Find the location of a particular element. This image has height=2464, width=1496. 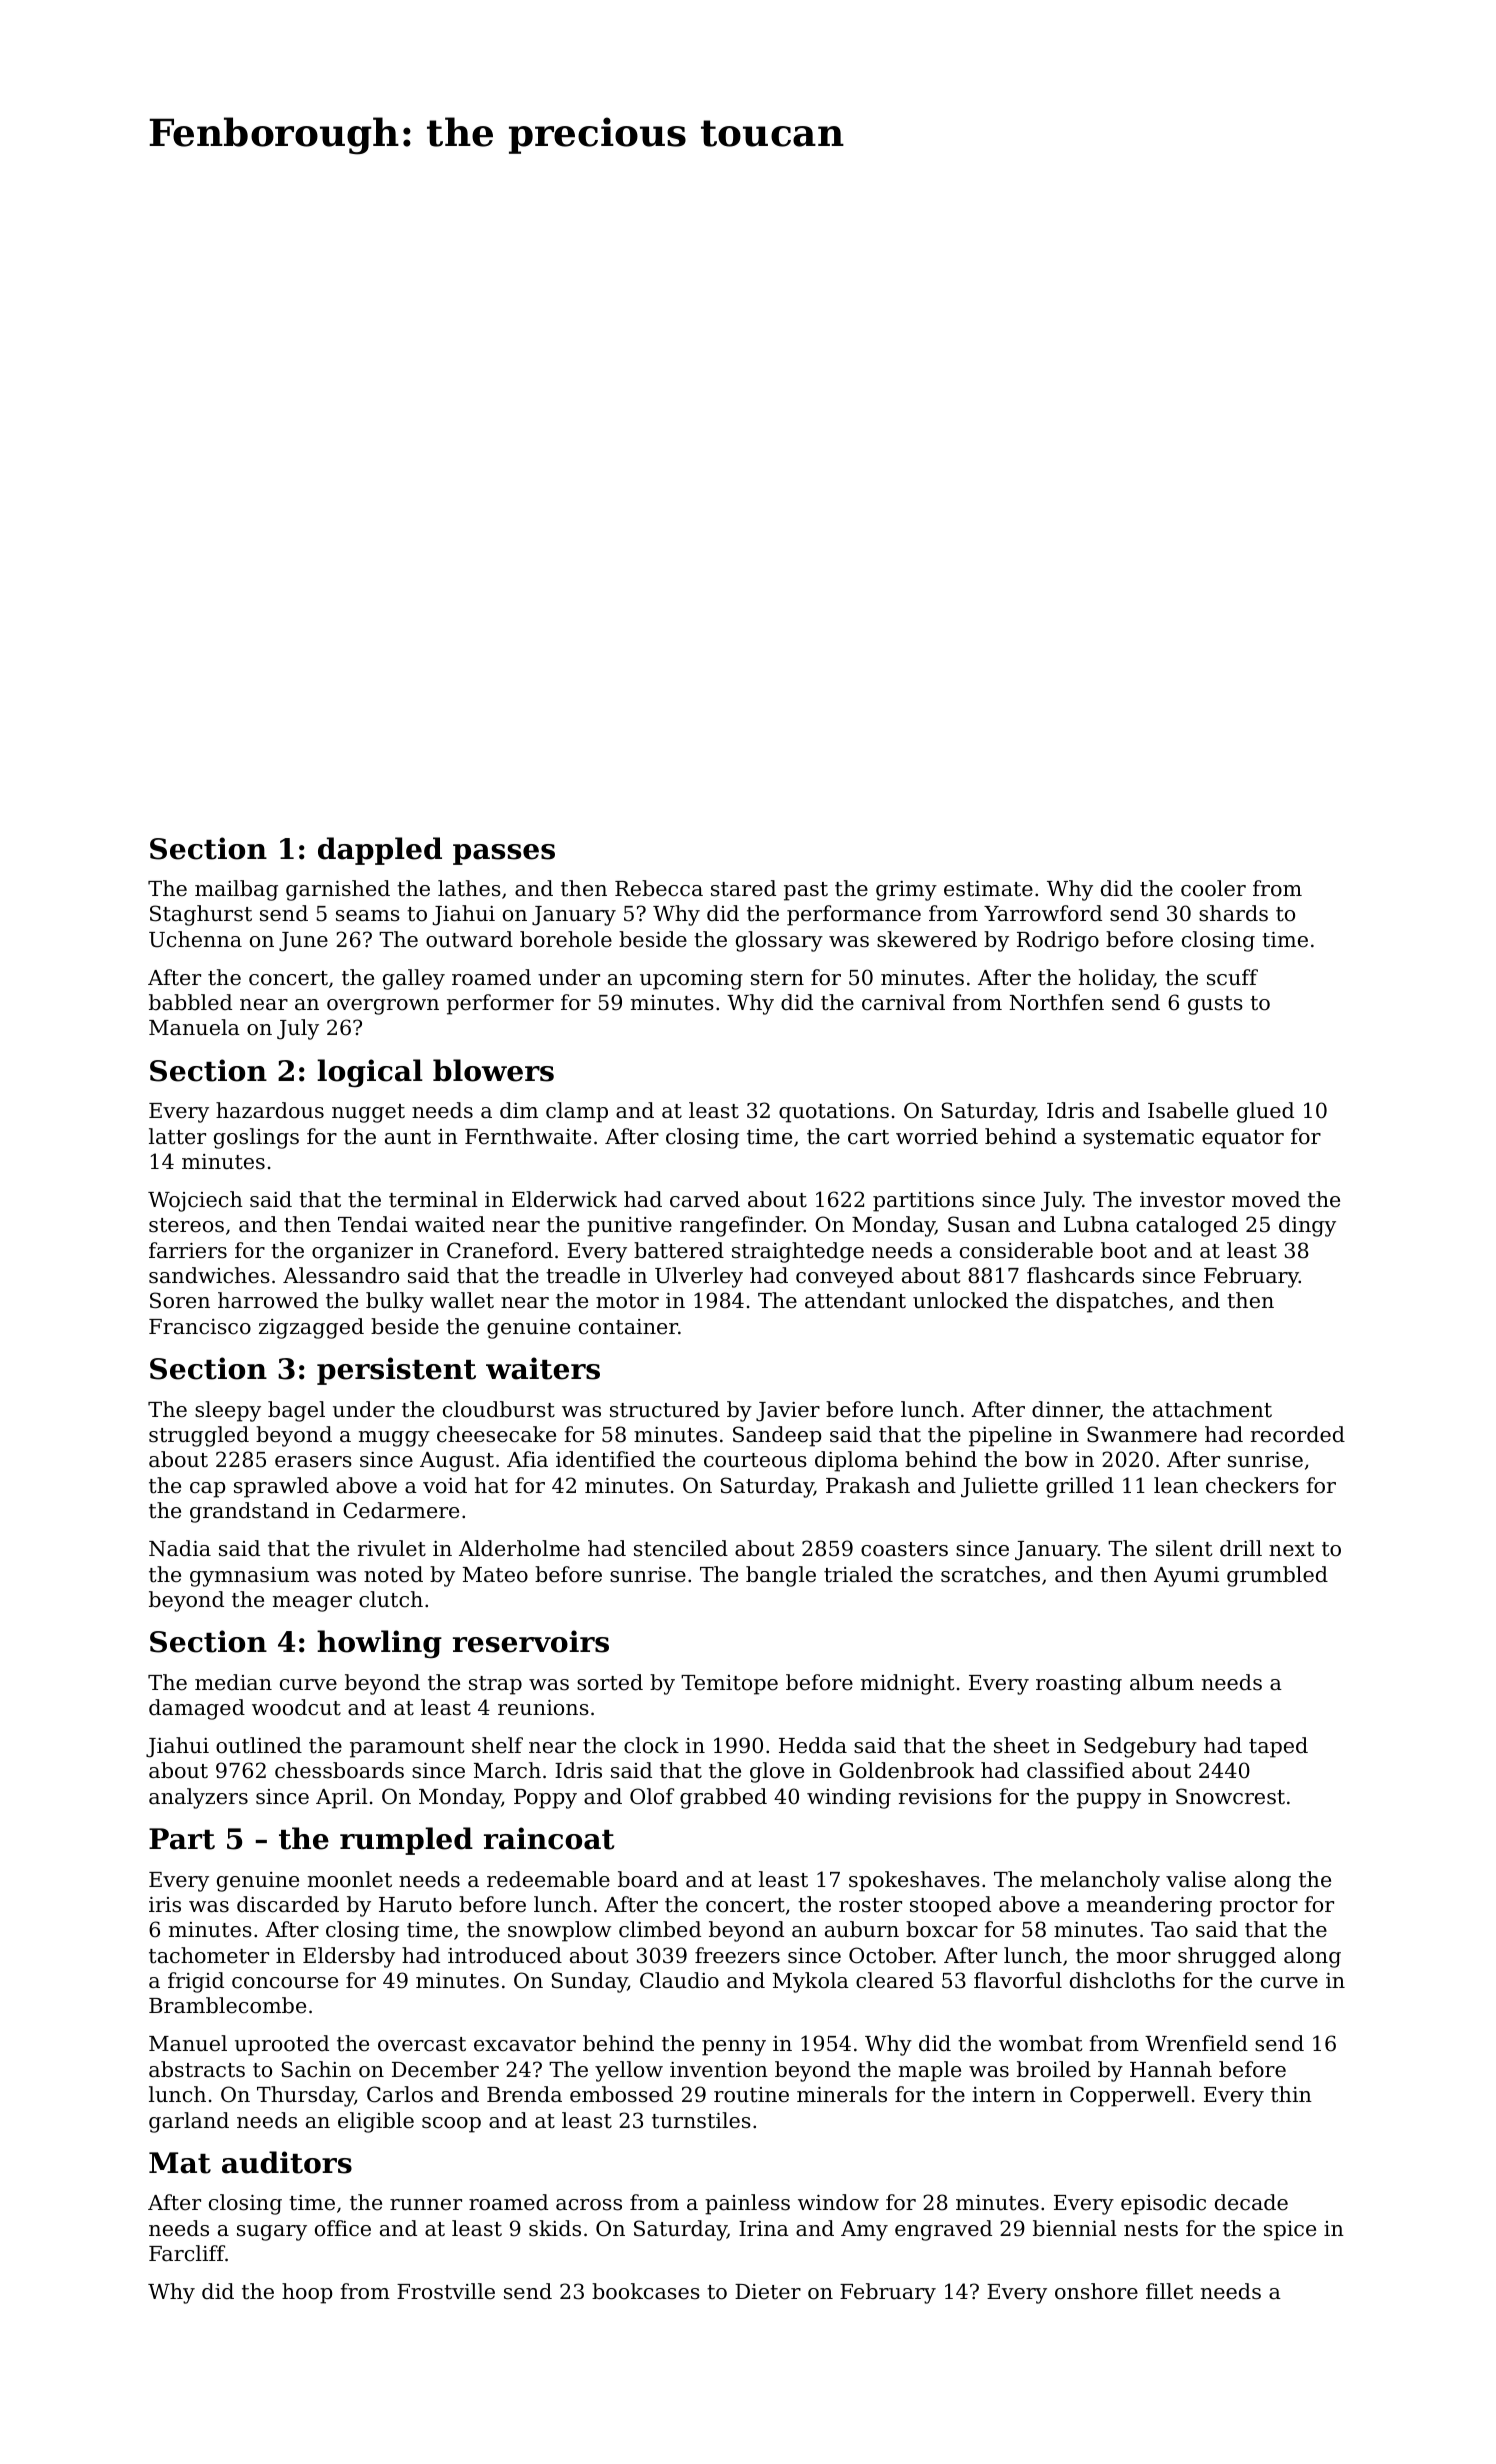

Farcliff is located at coordinates (187, 2253).
